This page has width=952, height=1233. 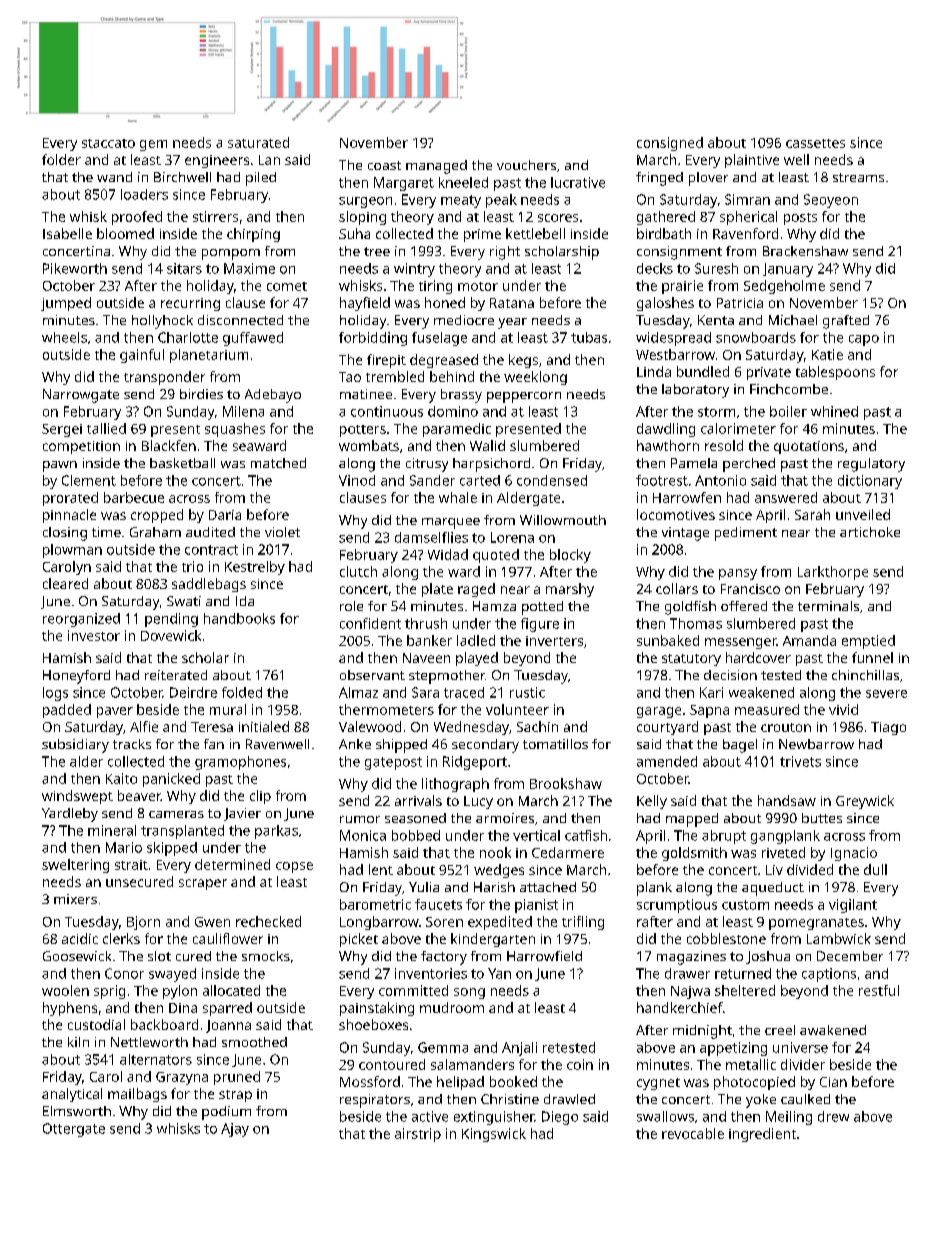 What do you see at coordinates (108, 143) in the page?
I see `staccato` at bounding box center [108, 143].
